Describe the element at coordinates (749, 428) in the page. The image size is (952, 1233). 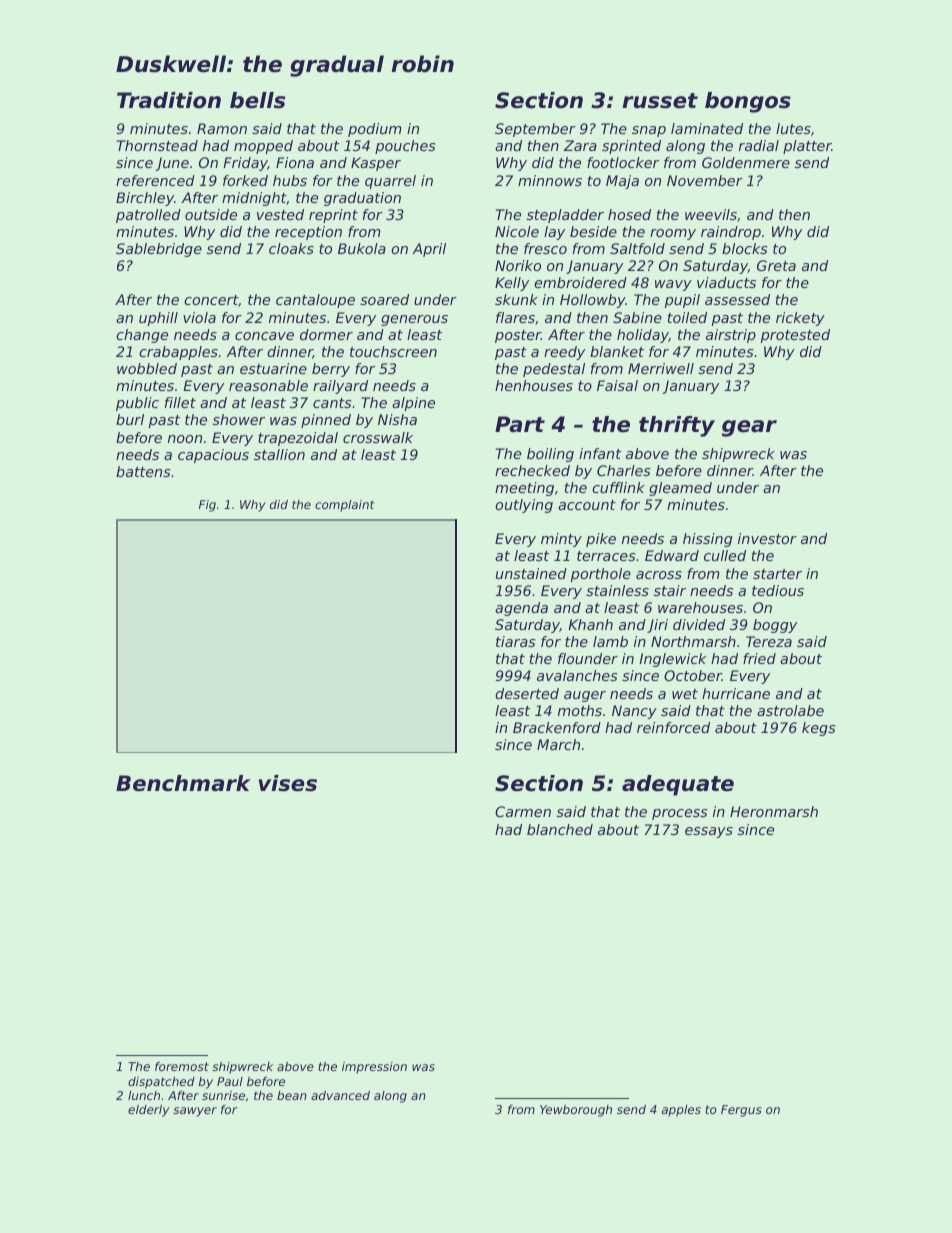
I see `gear` at that location.
